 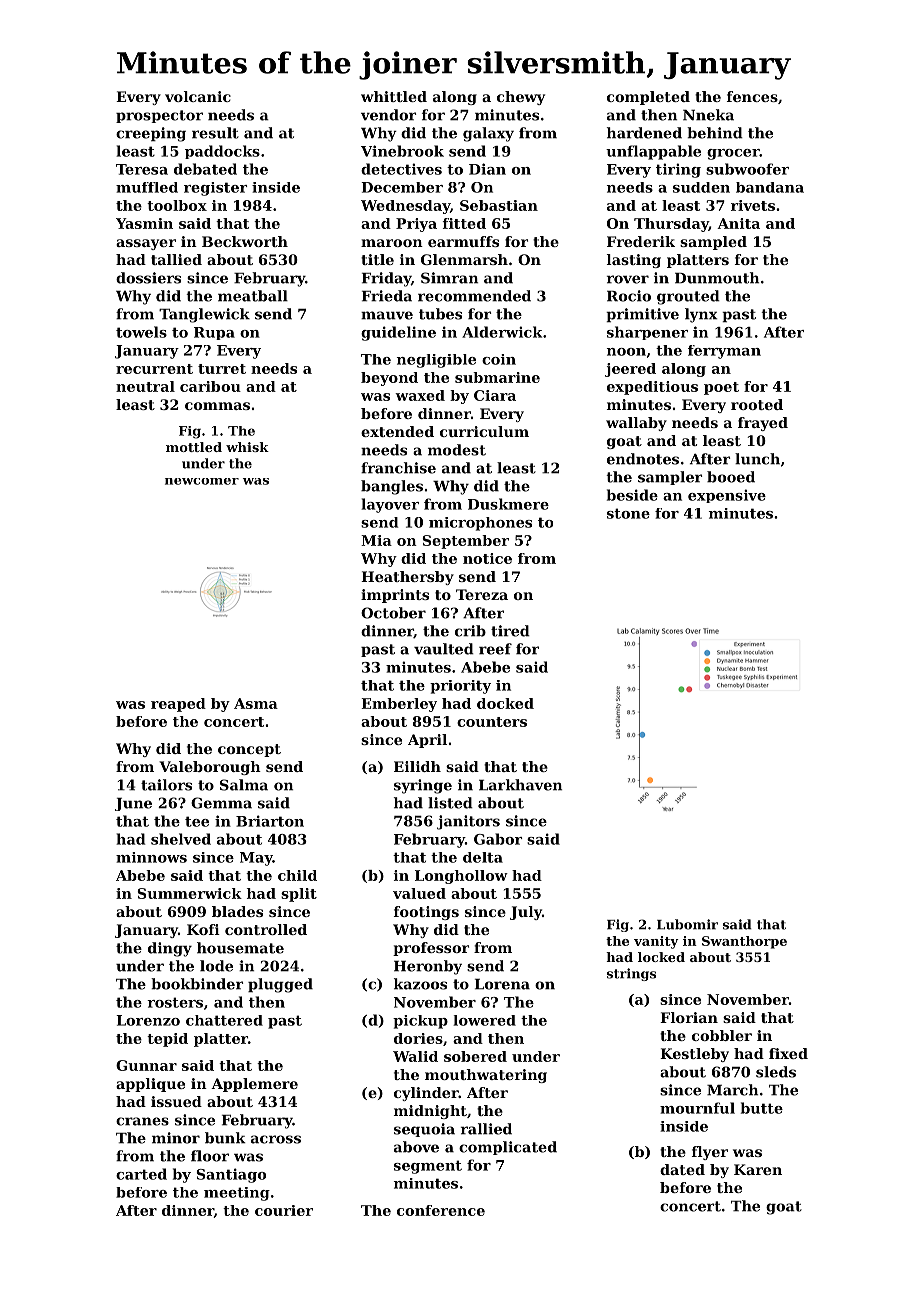 What do you see at coordinates (176, 1101) in the page?
I see `issued` at bounding box center [176, 1101].
